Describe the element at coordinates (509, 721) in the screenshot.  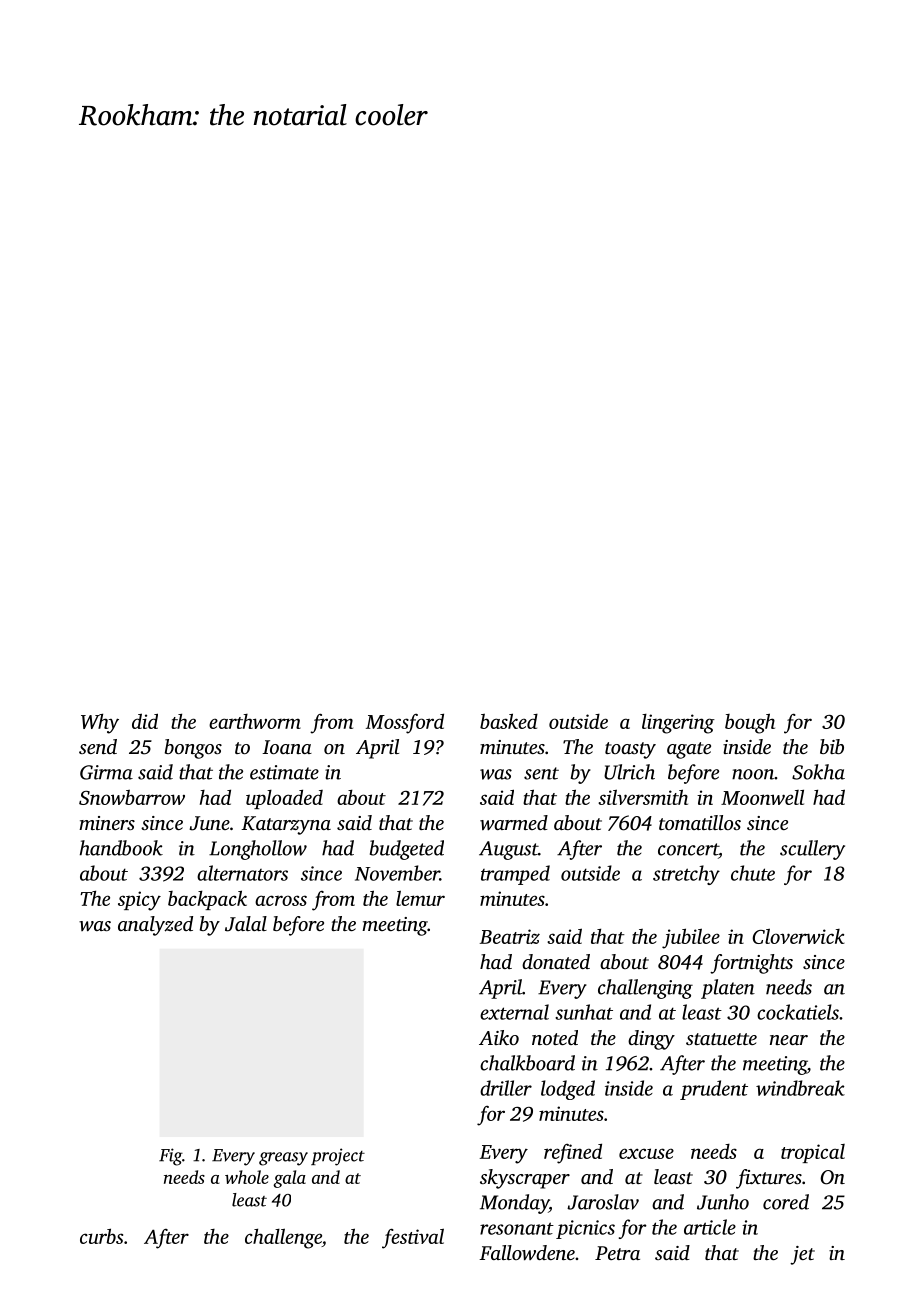
I see `basked` at that location.
